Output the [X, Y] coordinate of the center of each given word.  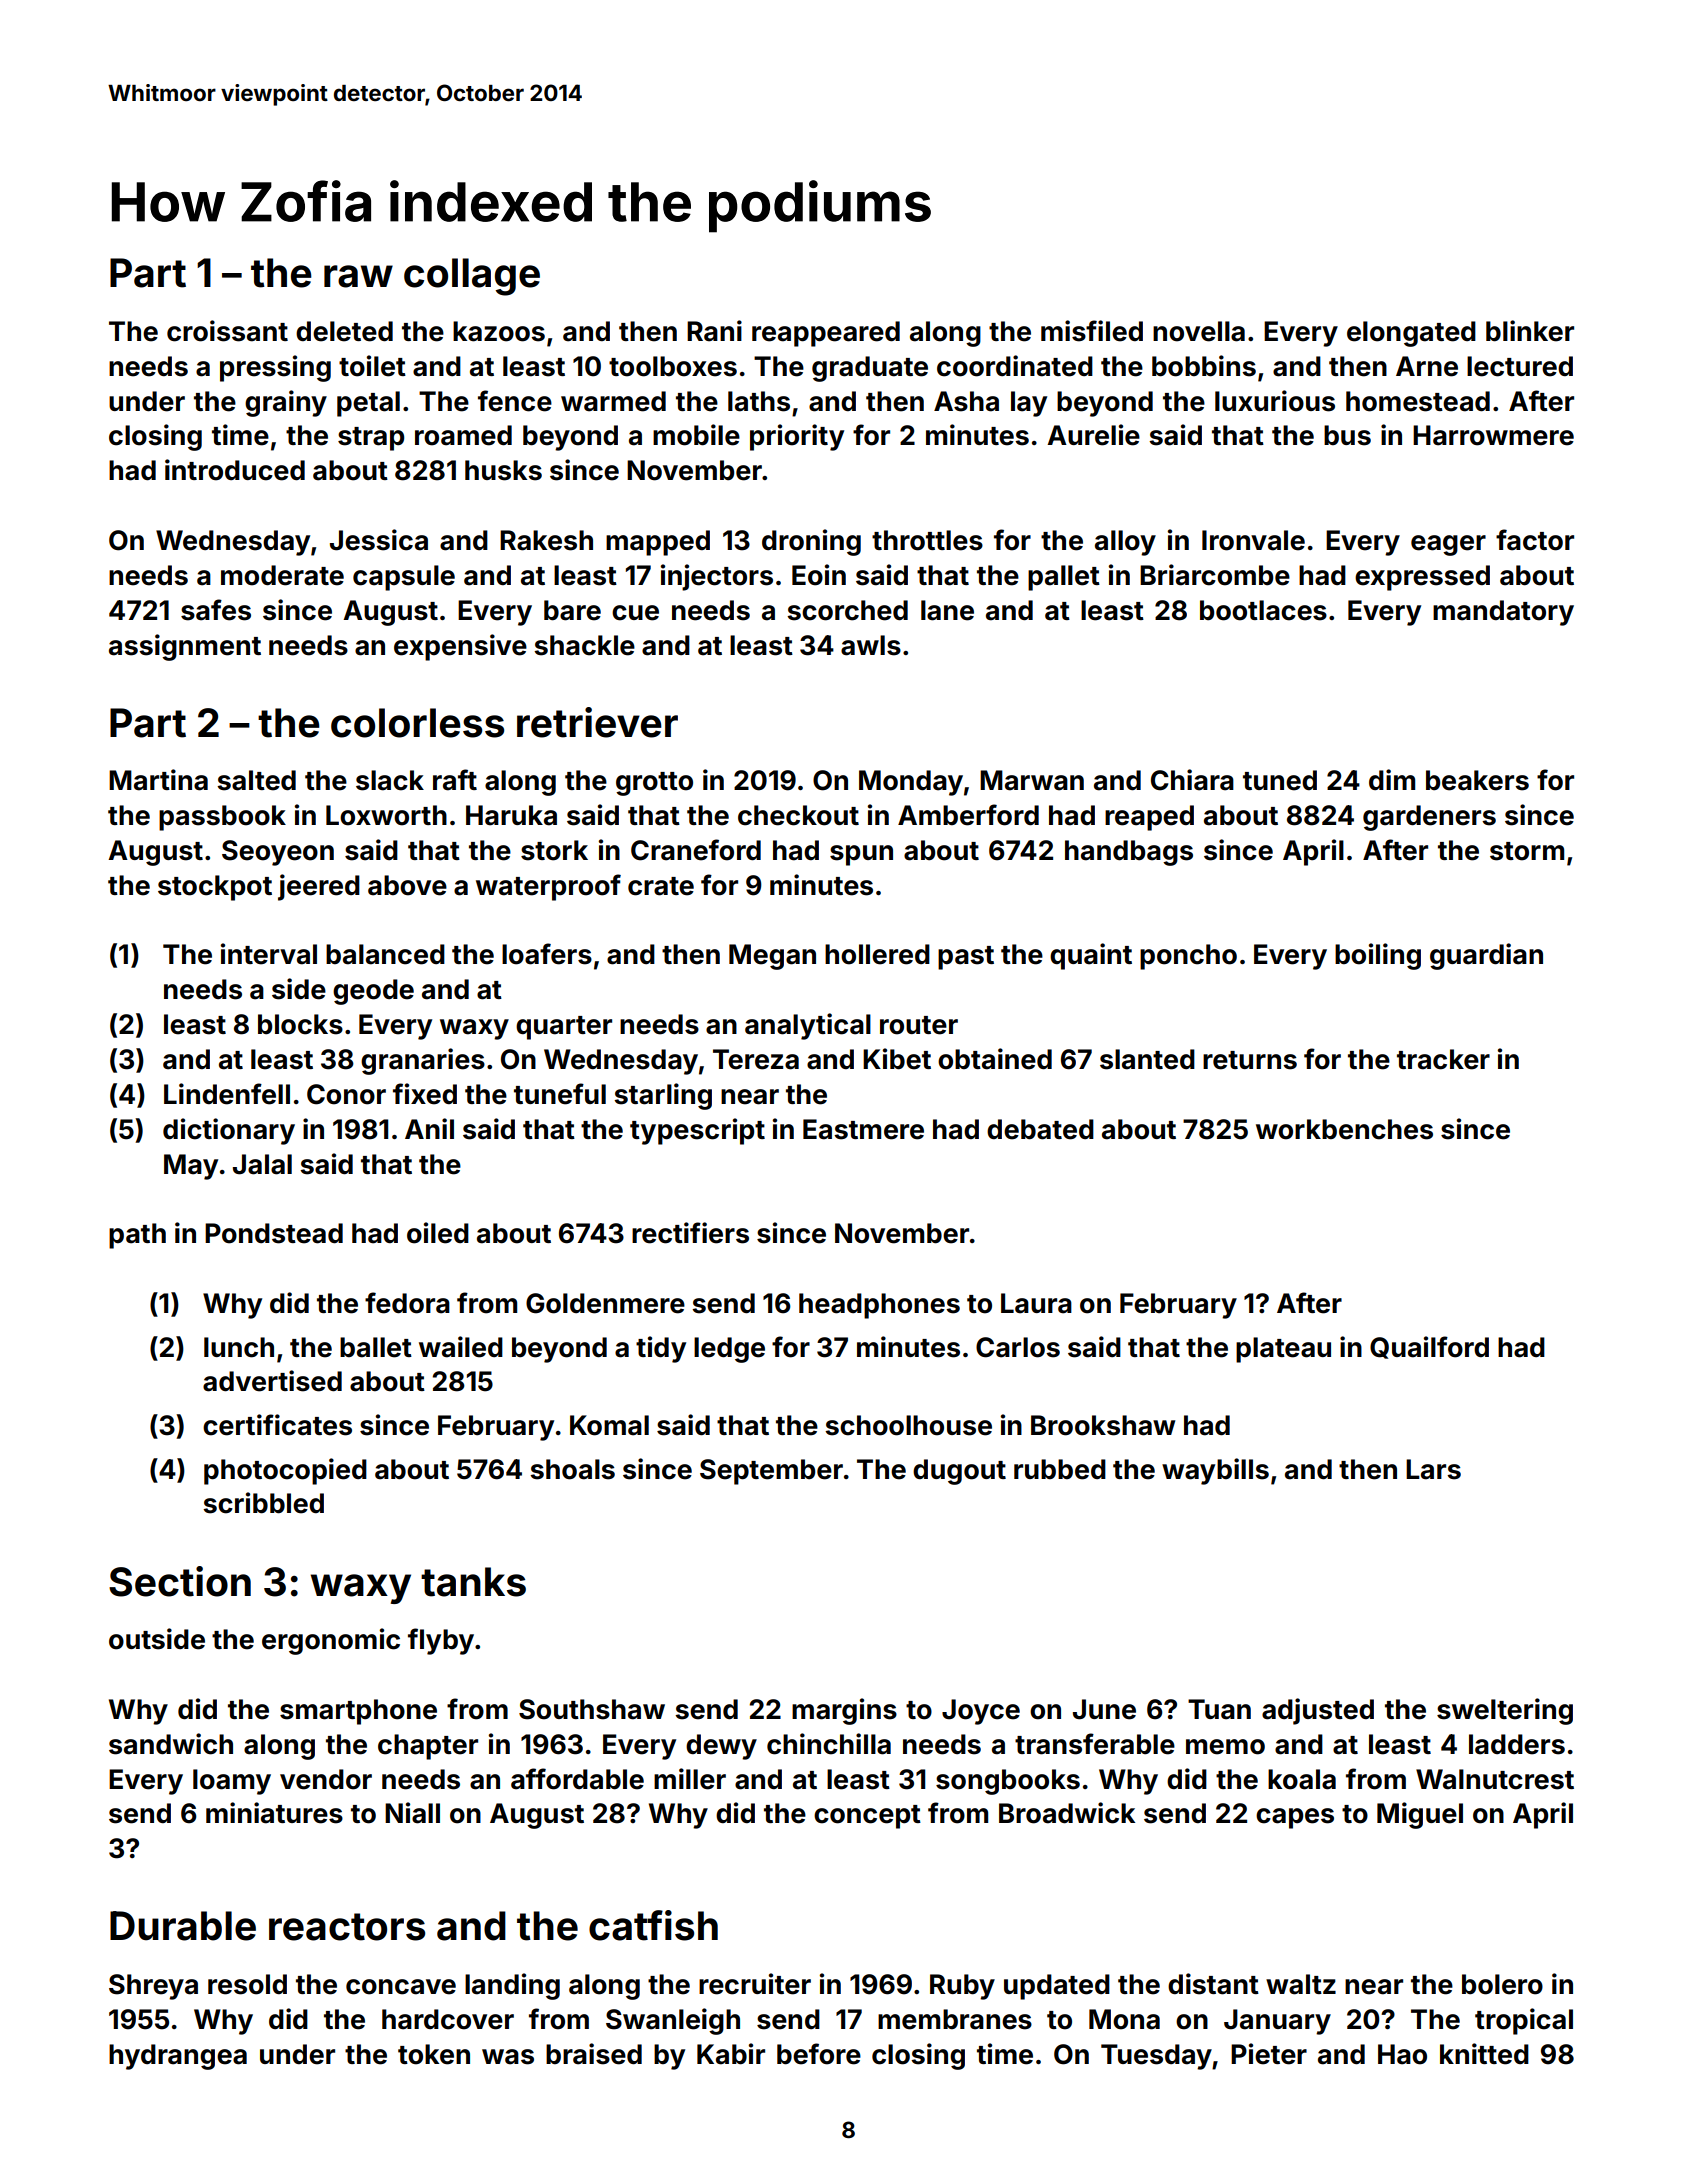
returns [1250, 1060]
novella [1199, 331]
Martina [158, 780]
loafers [547, 954]
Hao [1402, 2054]
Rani [714, 331]
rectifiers [690, 1233]
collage [472, 277]
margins [844, 1711]
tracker [1443, 1059]
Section [180, 1581]
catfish [653, 1925]
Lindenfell [227, 1094]
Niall [412, 1813]
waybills [1215, 1471]
